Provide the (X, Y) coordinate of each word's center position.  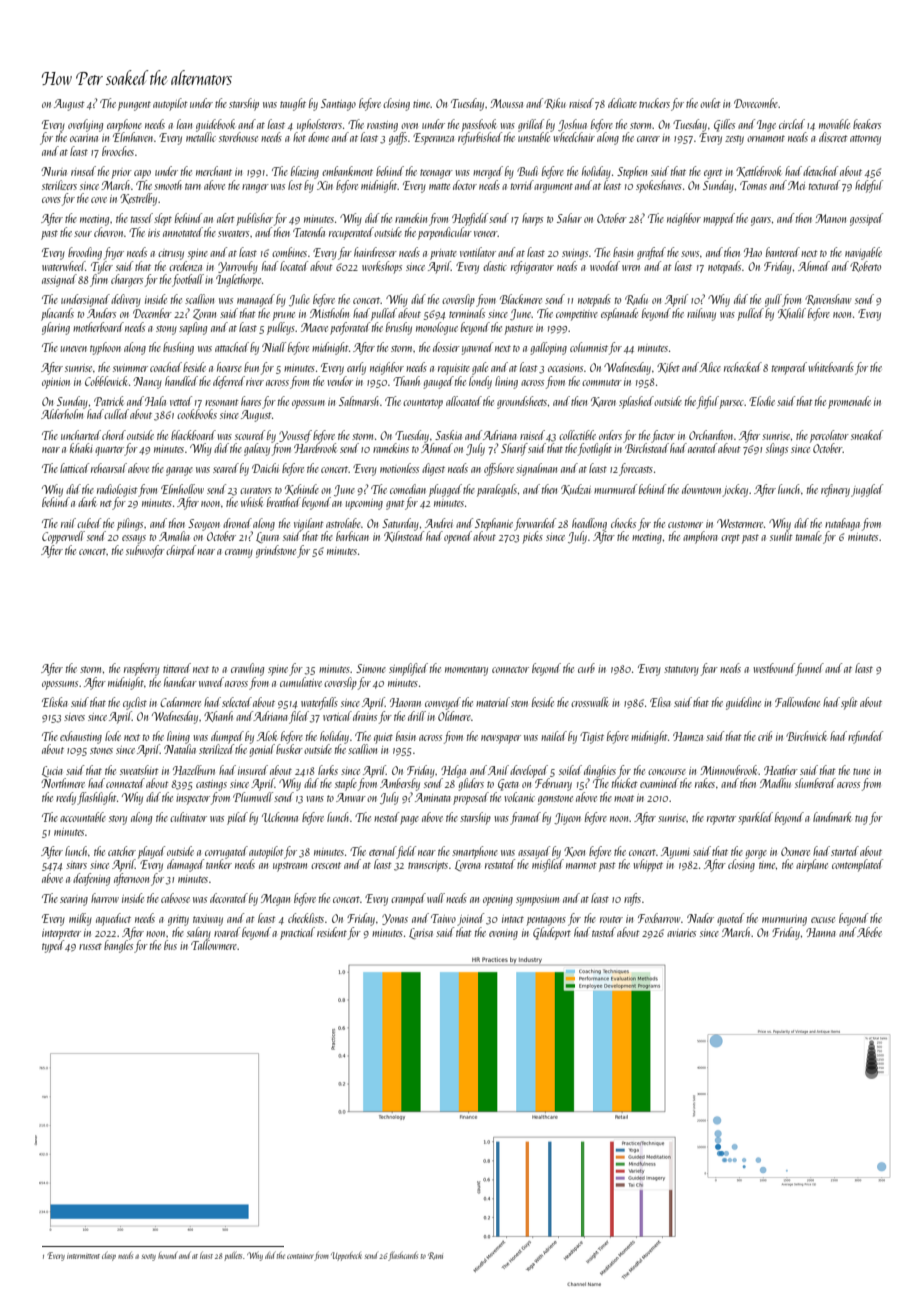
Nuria (54, 171)
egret (713, 174)
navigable (863, 253)
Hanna (821, 932)
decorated (229, 898)
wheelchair (574, 137)
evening (503, 934)
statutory (681, 671)
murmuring (784, 920)
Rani (435, 1256)
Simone (371, 668)
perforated (350, 328)
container (300, 1256)
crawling (247, 669)
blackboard (193, 435)
